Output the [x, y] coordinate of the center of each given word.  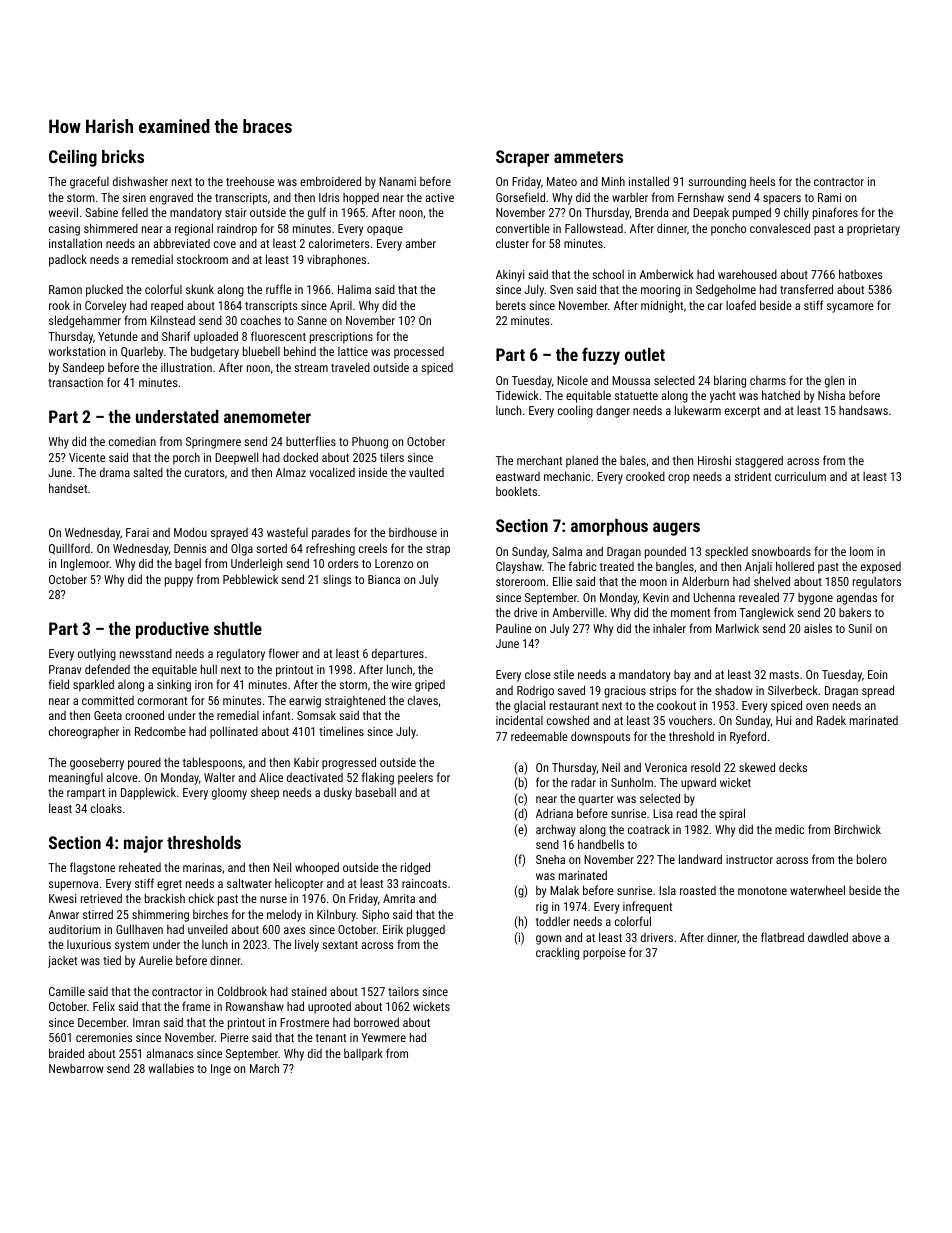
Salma [567, 551]
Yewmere [383, 1037]
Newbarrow [76, 1068]
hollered [795, 566]
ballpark [363, 1054]
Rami [829, 197]
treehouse [250, 181]
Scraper [522, 158]
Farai [137, 532]
